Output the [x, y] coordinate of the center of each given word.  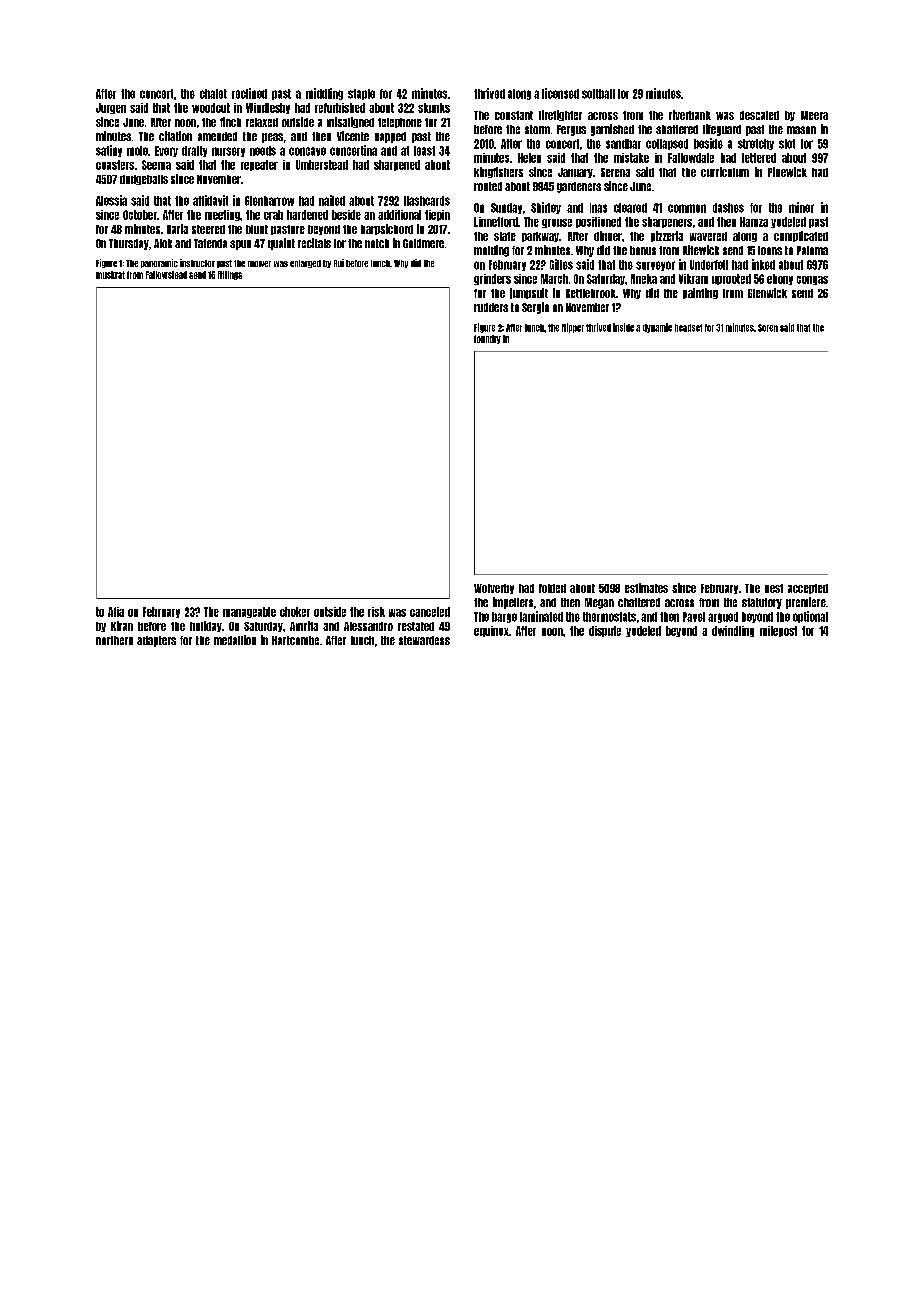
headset [688, 328]
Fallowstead [166, 275]
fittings [230, 275]
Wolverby [494, 589]
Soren [768, 328]
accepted [808, 589]
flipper [573, 328]
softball [598, 94]
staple [361, 94]
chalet [213, 94]
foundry [487, 339]
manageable [249, 612]
